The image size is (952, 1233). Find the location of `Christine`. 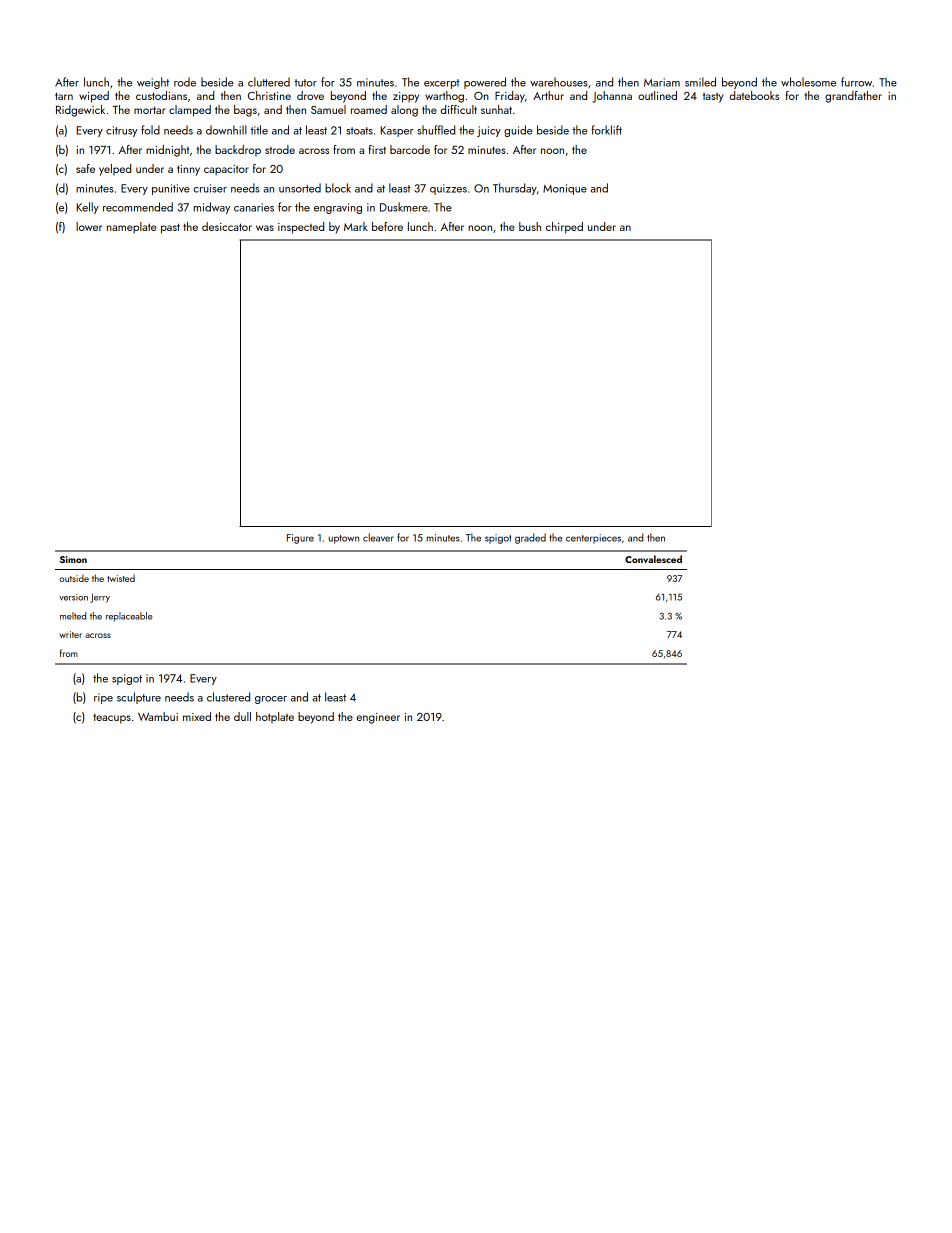

Christine is located at coordinates (269, 95).
